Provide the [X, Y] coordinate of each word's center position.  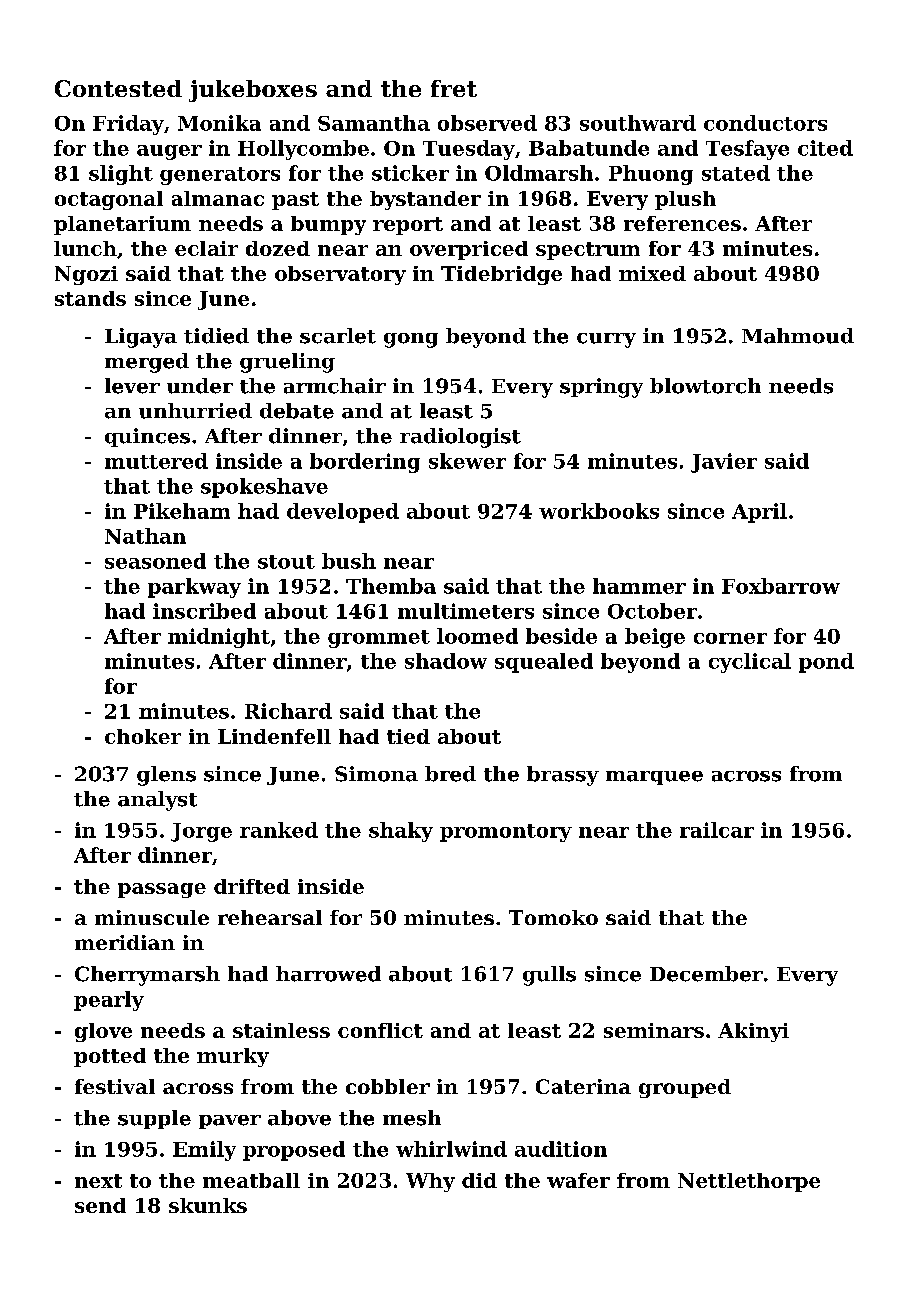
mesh [412, 1118]
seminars [654, 1030]
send [100, 1205]
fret [454, 88]
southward [638, 123]
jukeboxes [253, 91]
